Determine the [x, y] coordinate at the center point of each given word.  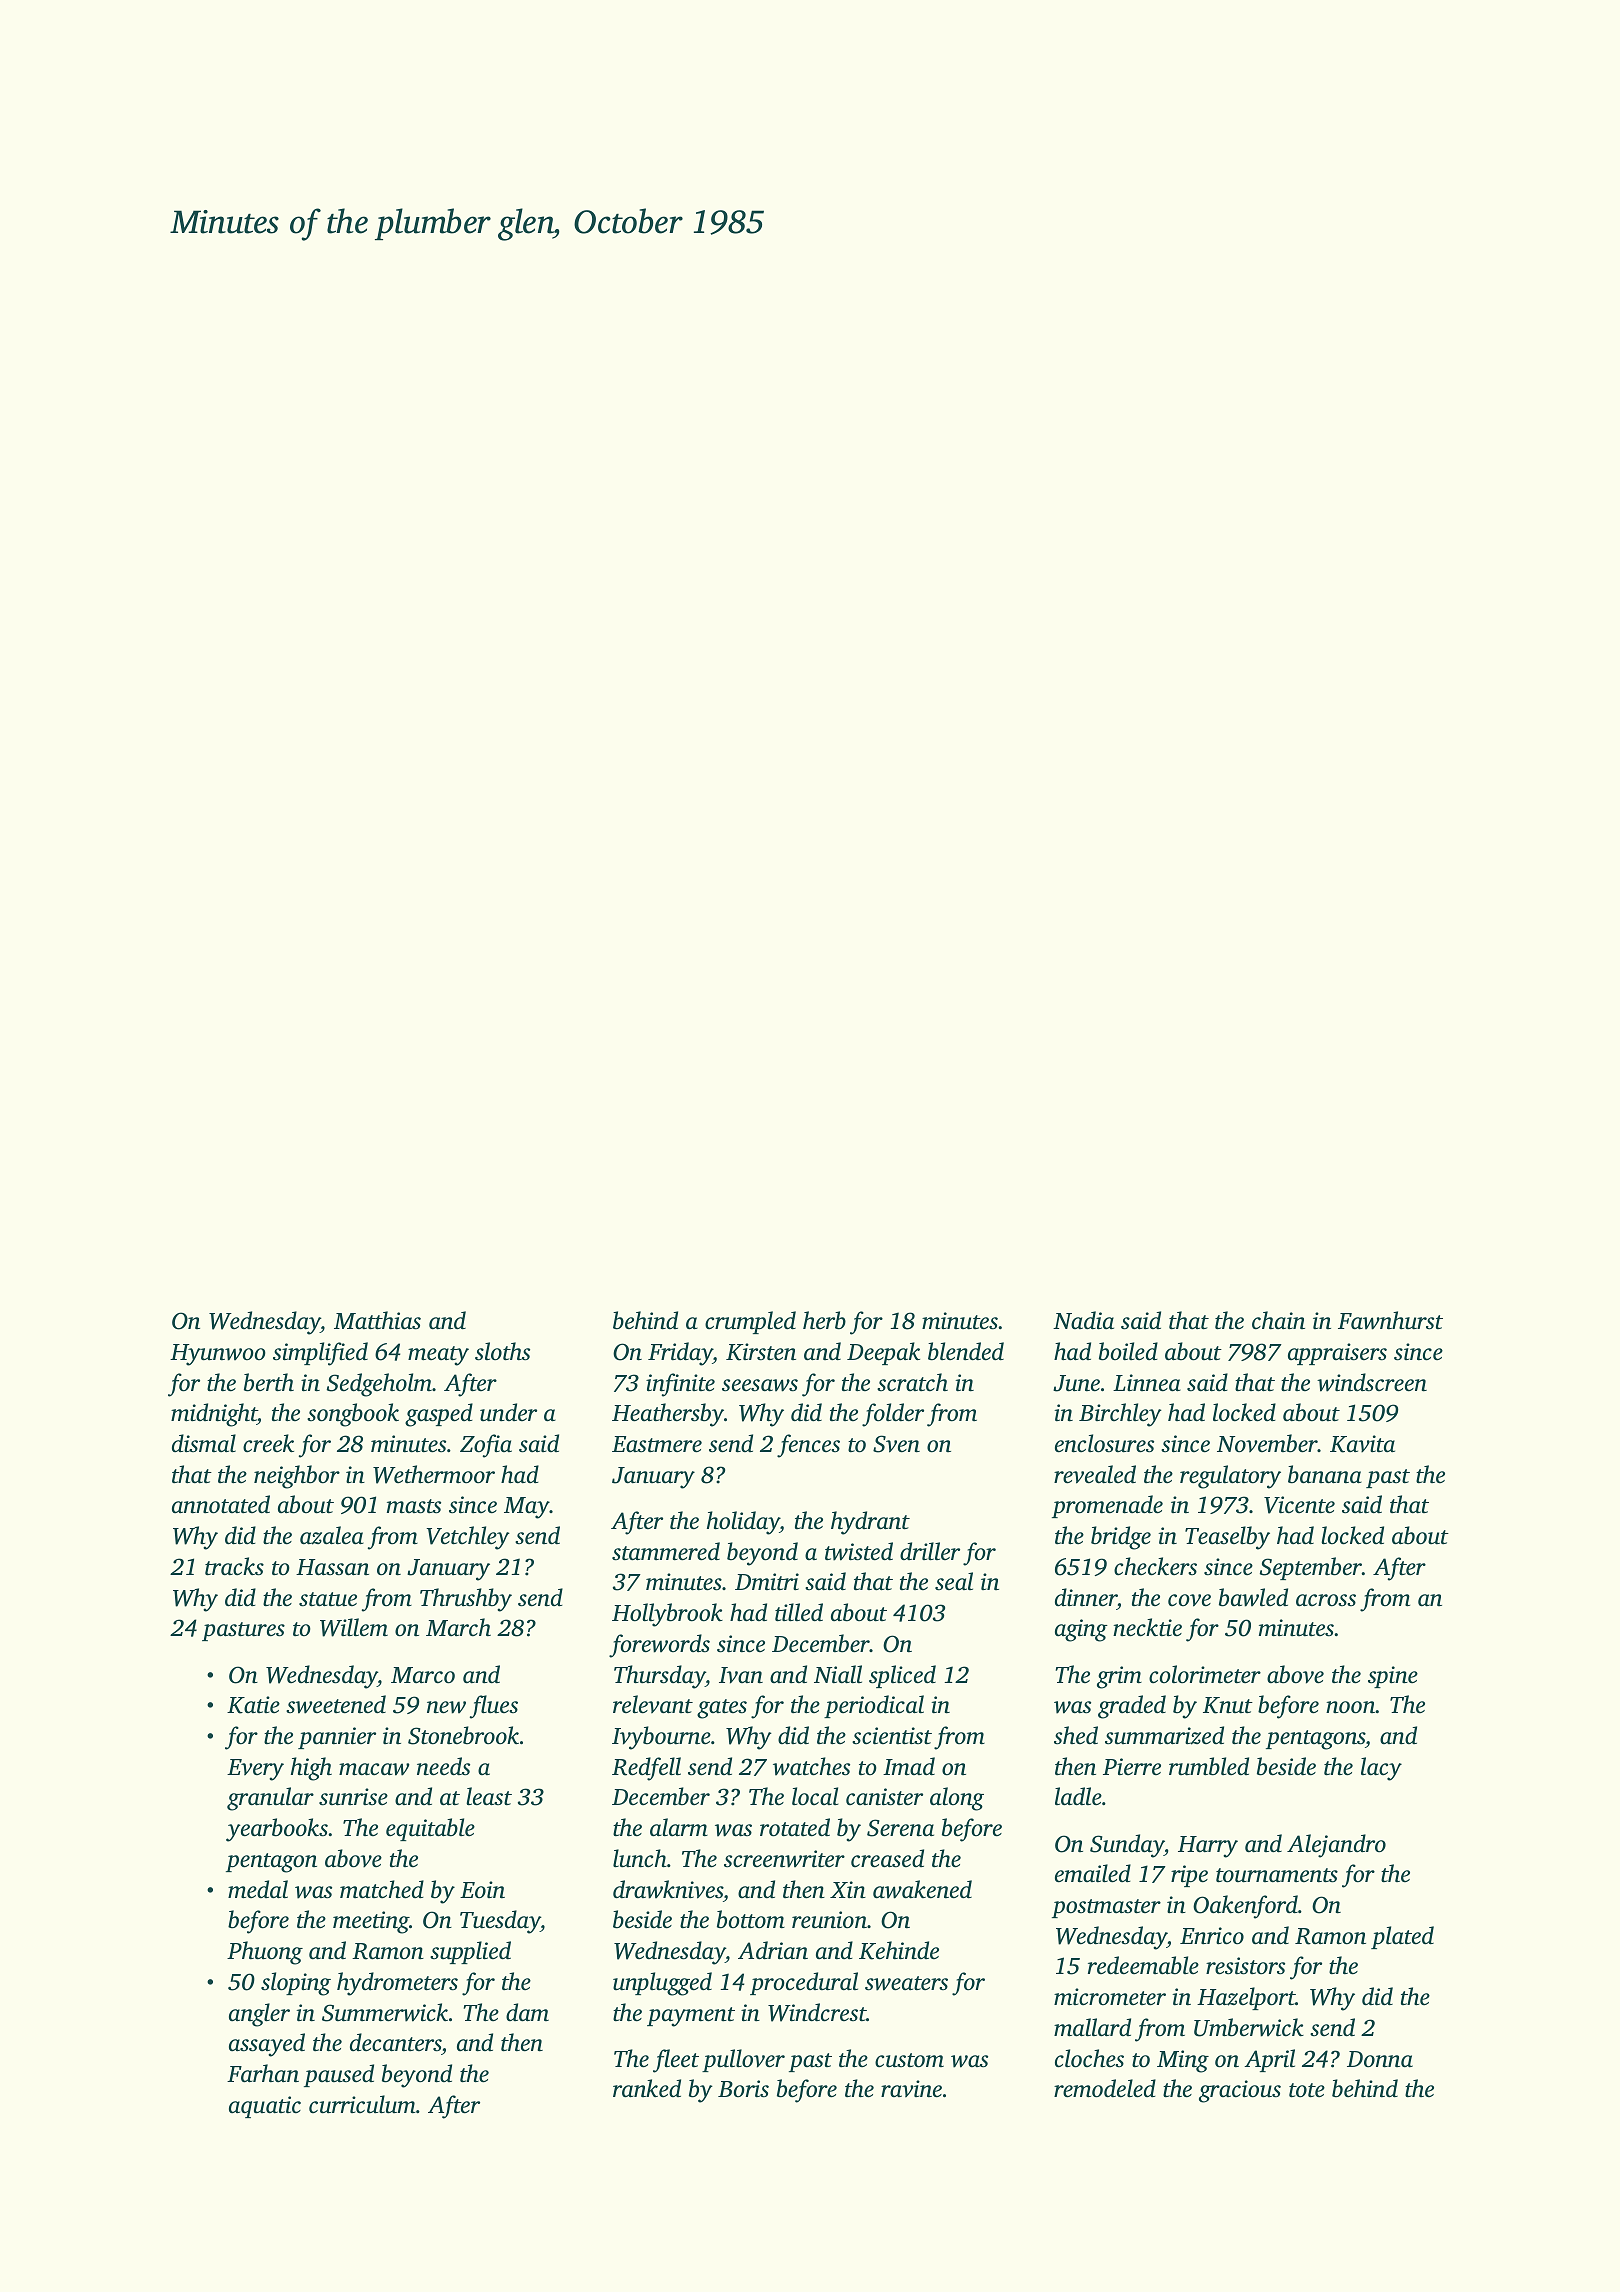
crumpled [750, 1322]
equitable [430, 1829]
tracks [234, 1566]
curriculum [362, 2104]
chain [1278, 1320]
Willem [354, 1627]
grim [1119, 1677]
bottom [751, 1919]
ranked [647, 2088]
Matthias [377, 1320]
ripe [1189, 1876]
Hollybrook [667, 1615]
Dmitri [767, 1582]
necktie [1147, 1627]
